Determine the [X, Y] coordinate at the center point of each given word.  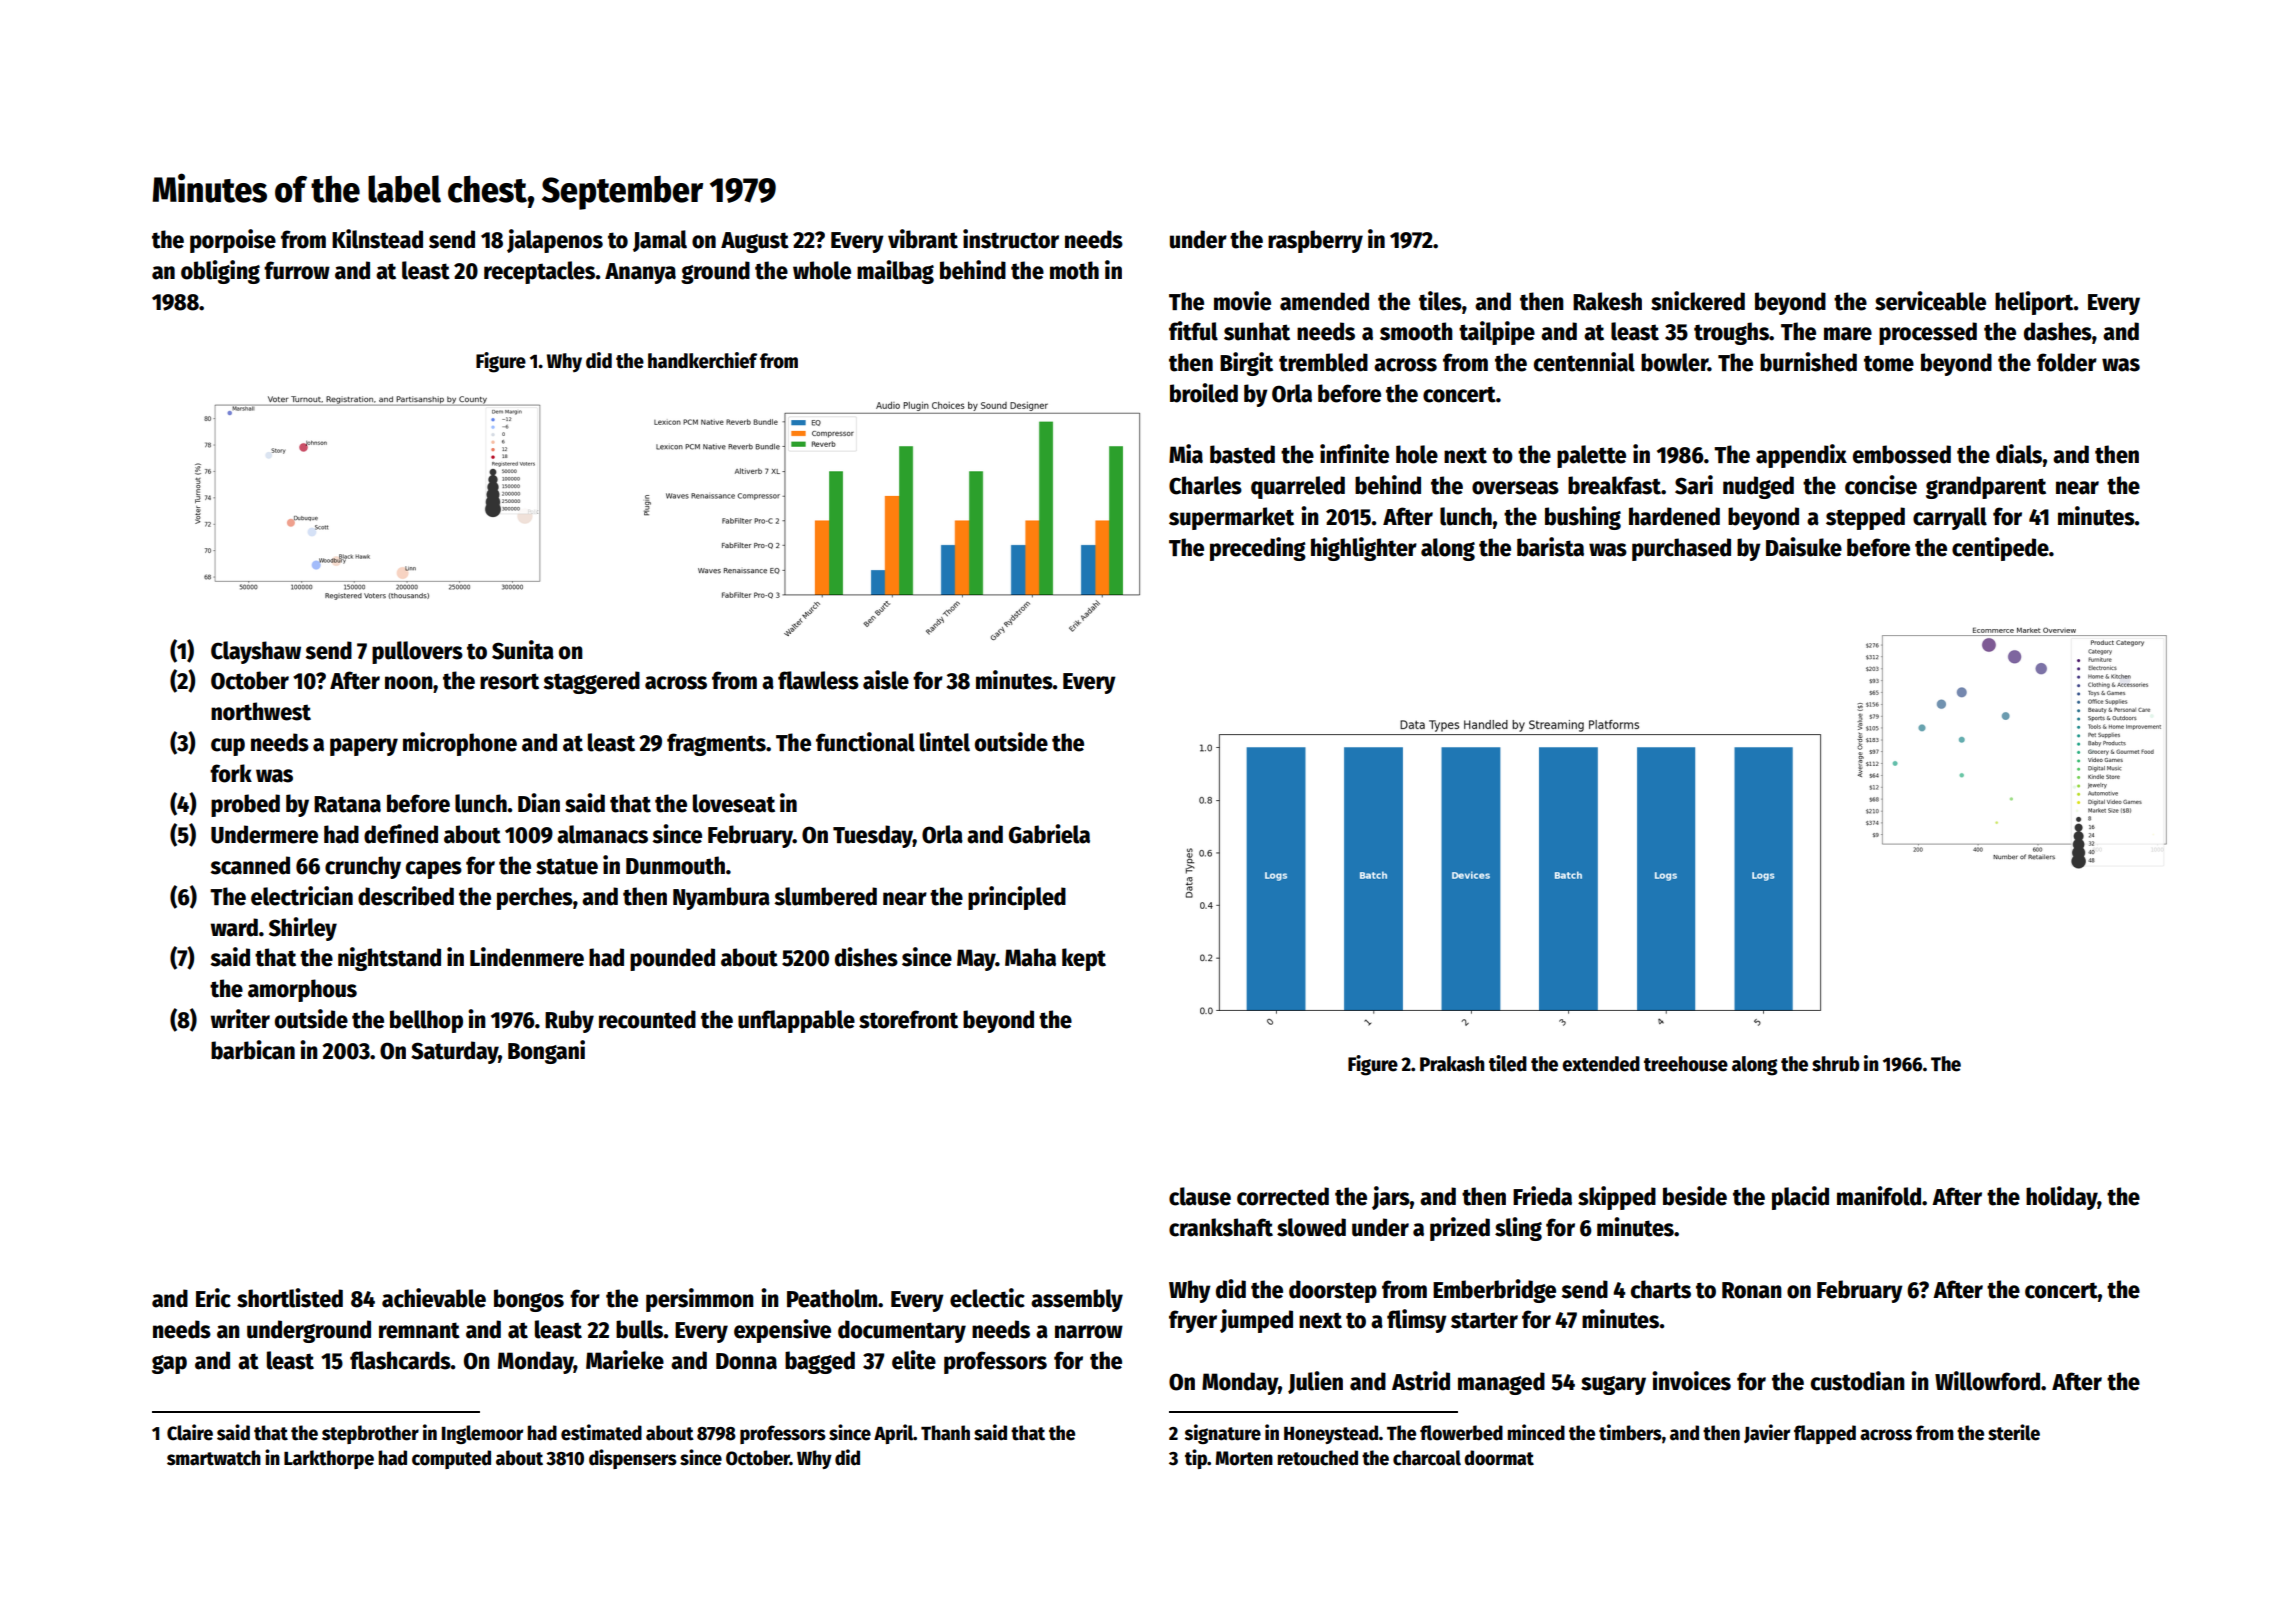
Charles [1205, 485]
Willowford [1987, 1381]
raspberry [1315, 241]
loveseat [734, 803]
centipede [2000, 549]
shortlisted [290, 1298]
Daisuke [1804, 547]
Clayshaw [256, 652]
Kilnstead [377, 239]
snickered [1698, 301]
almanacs [602, 834]
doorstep [1333, 1291]
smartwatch [214, 1458]
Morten [1244, 1458]
